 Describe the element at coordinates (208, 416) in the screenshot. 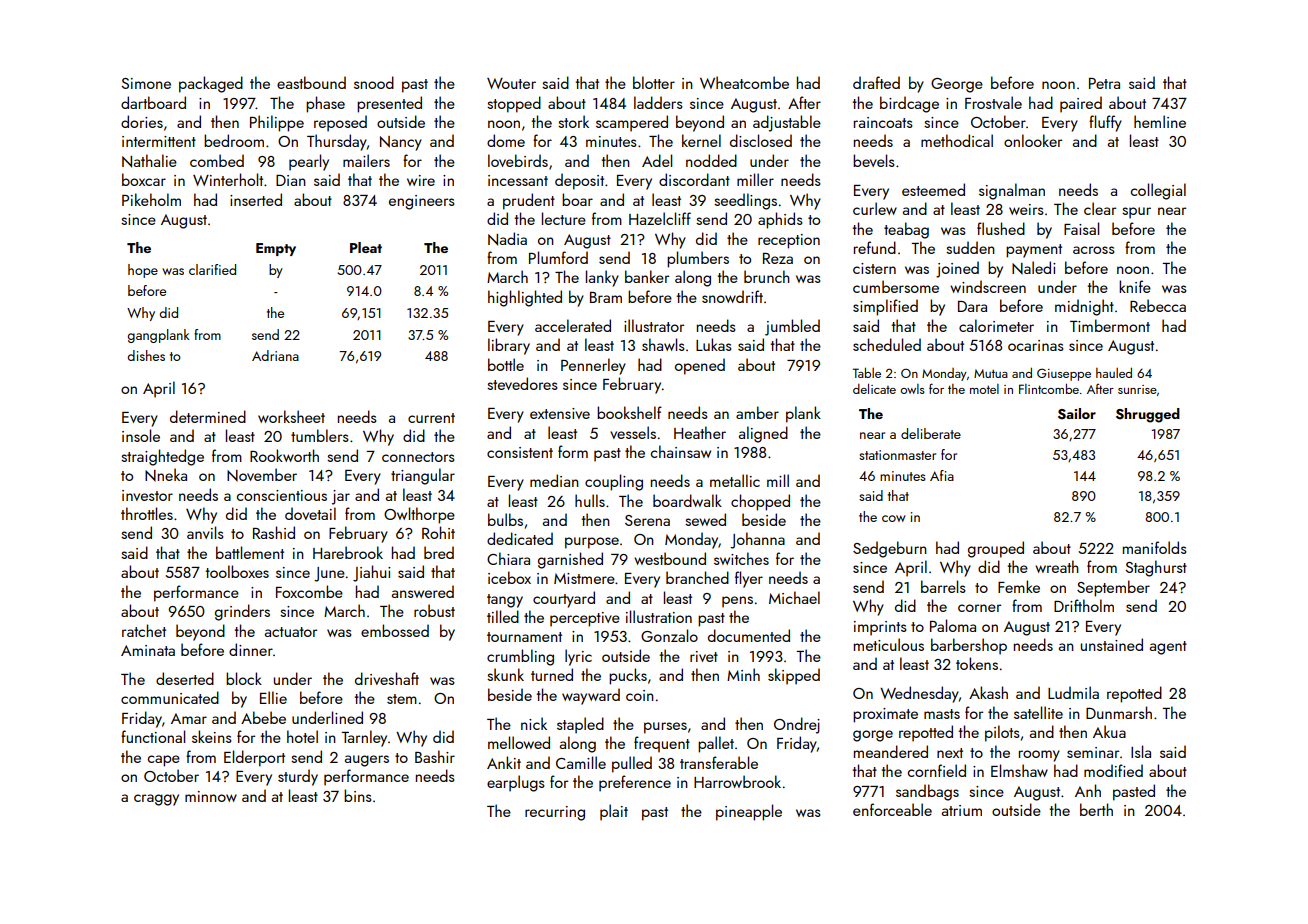

I see `determined` at that location.
